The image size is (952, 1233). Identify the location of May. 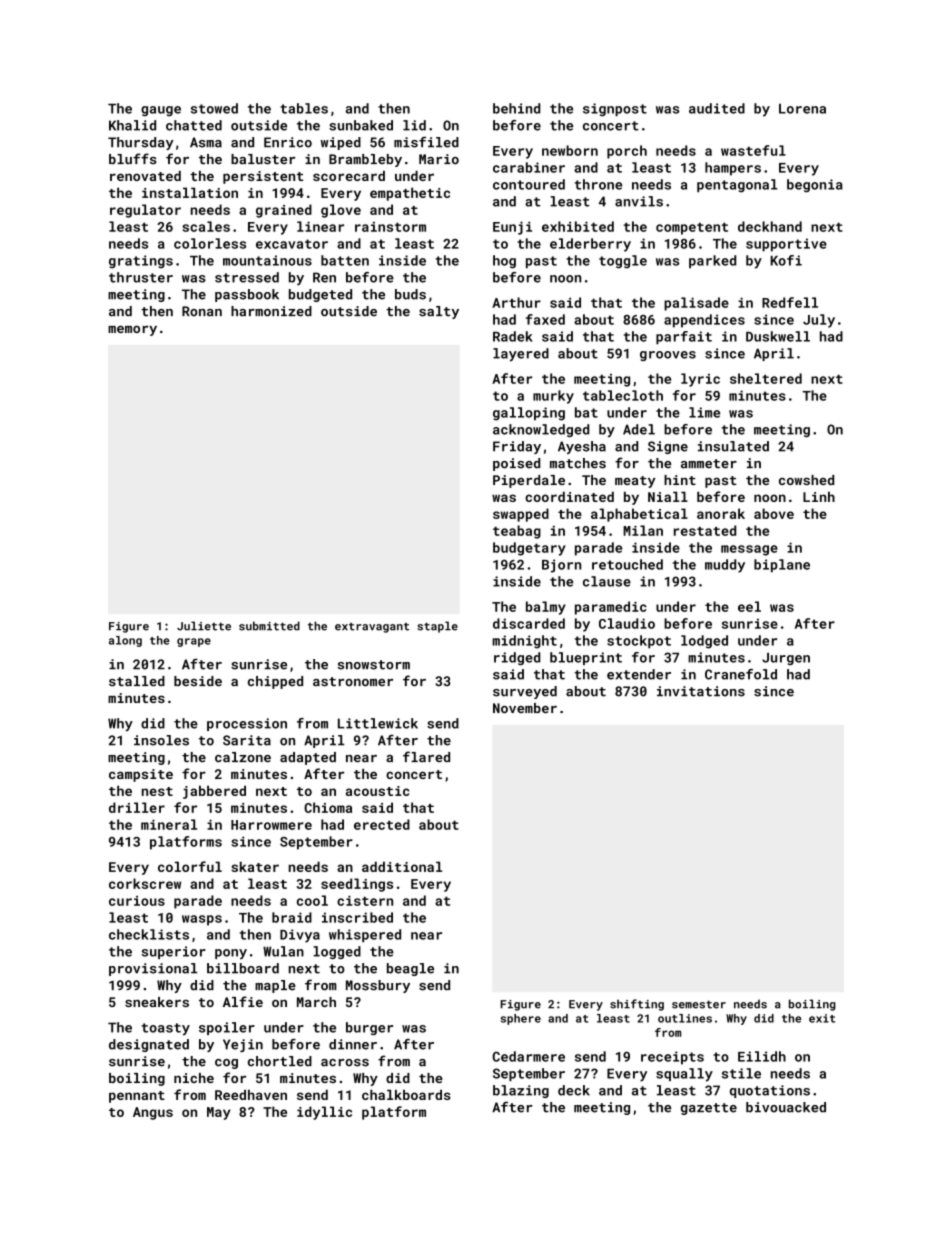
(219, 1113).
